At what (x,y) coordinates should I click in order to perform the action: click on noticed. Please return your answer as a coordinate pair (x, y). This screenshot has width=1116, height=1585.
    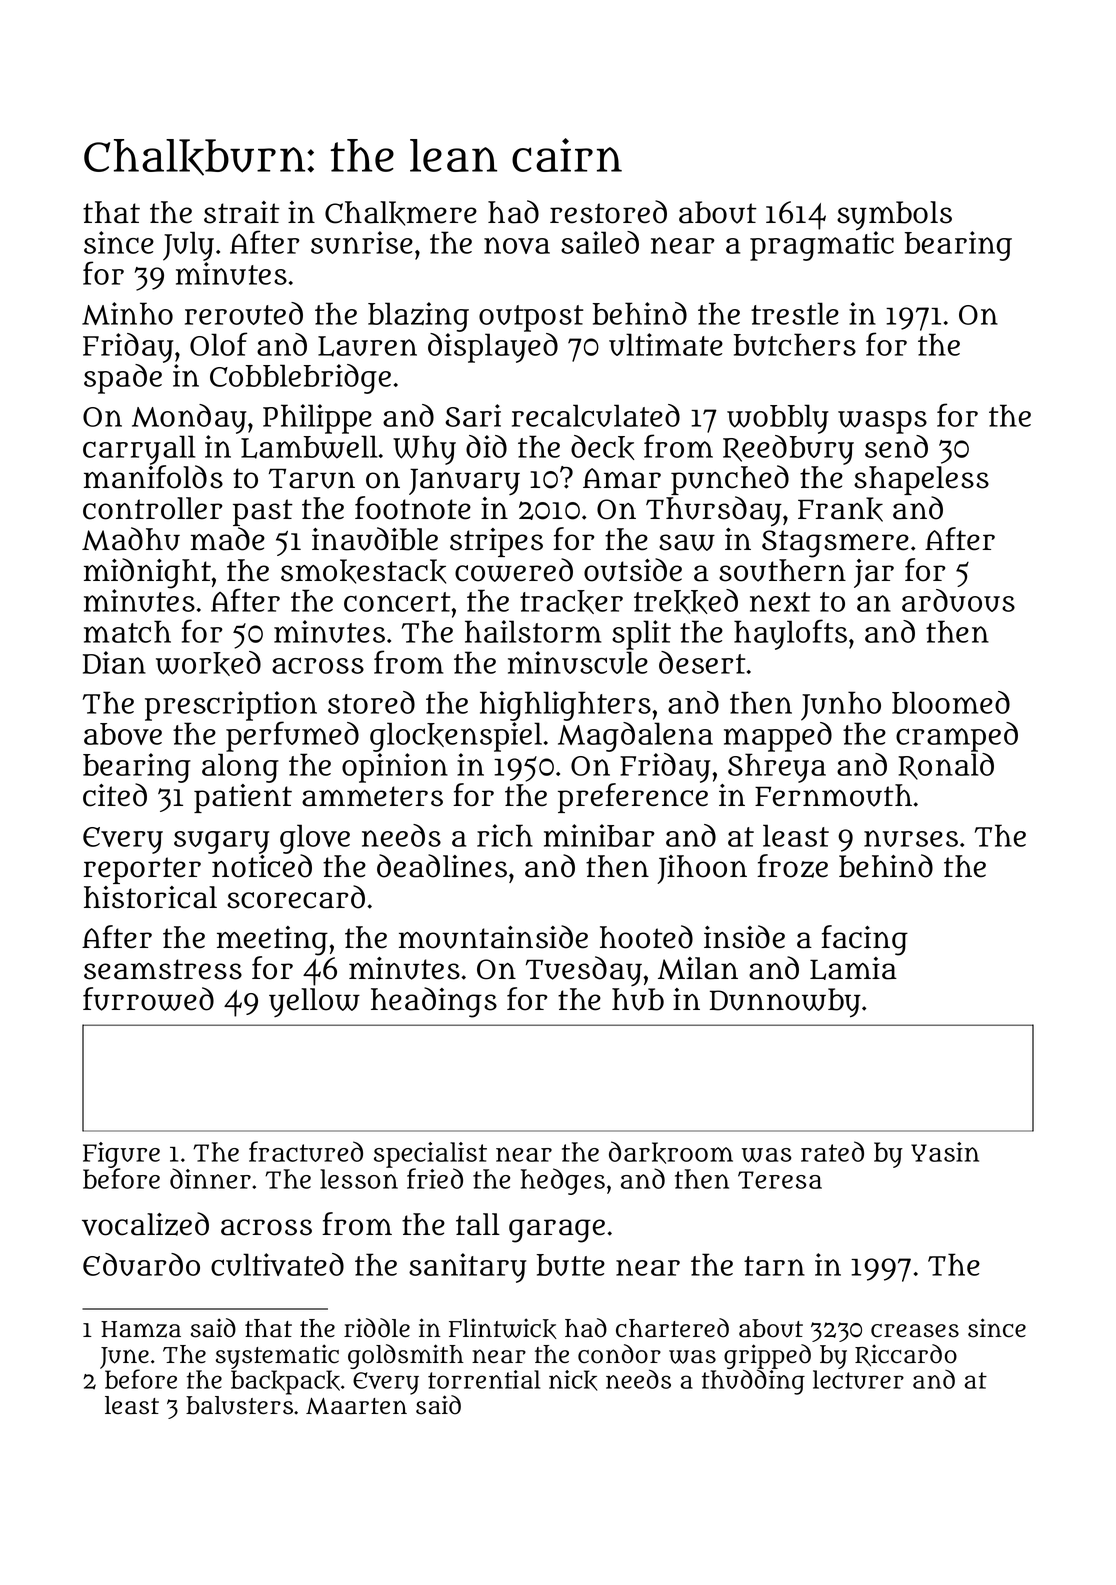
    Looking at the image, I should click on (262, 866).
